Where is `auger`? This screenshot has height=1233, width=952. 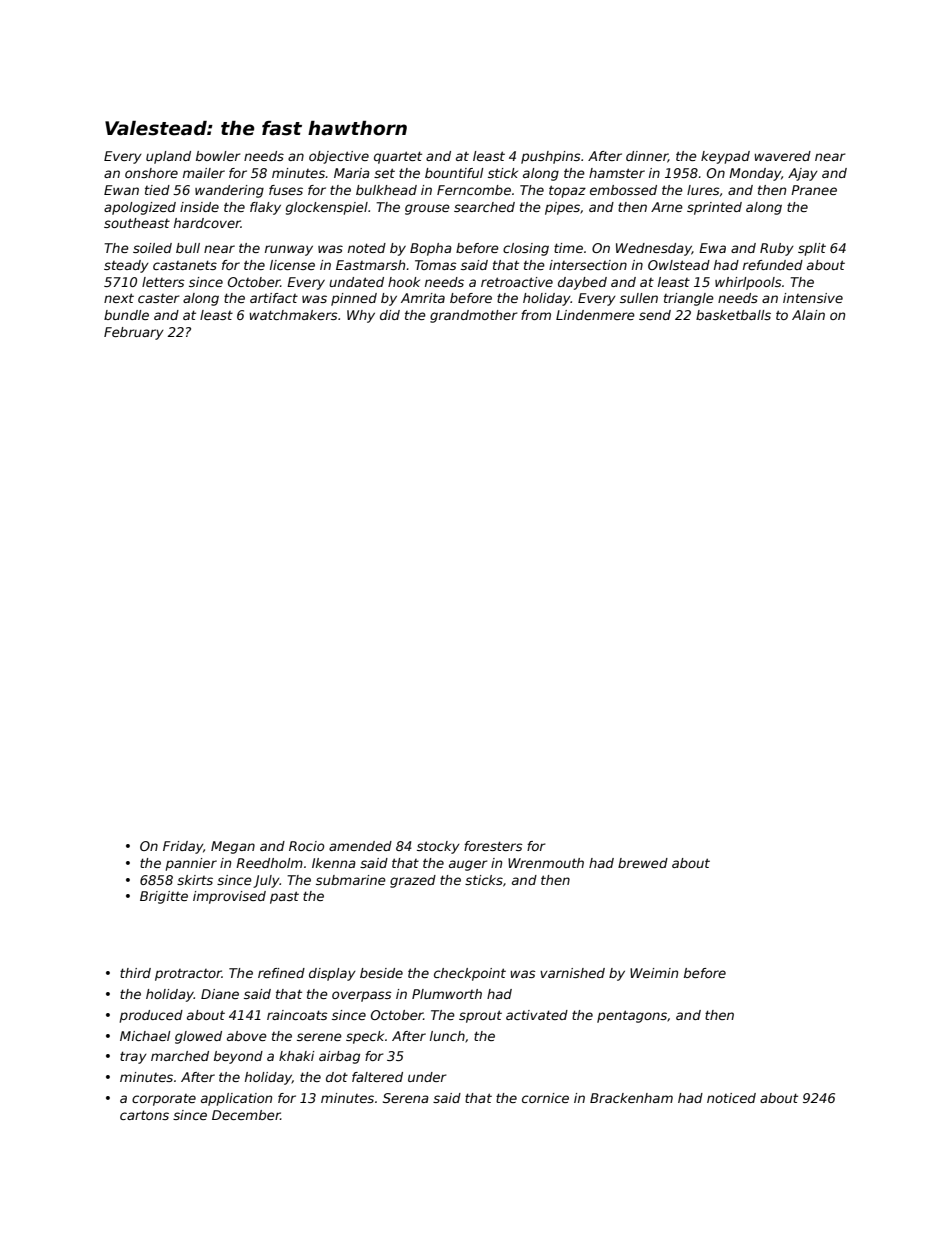
auger is located at coordinates (468, 865).
